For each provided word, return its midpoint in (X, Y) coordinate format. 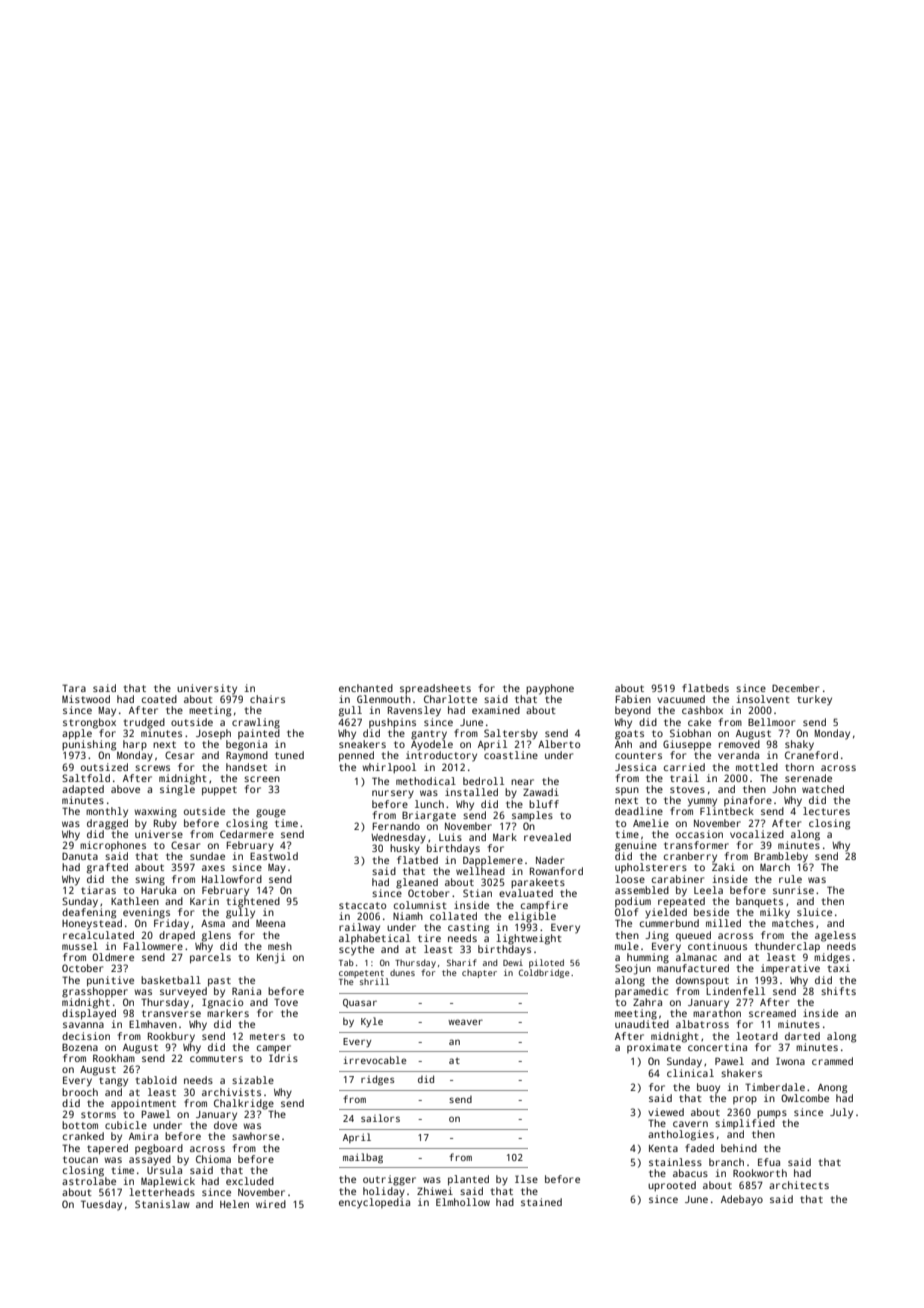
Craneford (811, 755)
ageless (835, 936)
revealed (547, 837)
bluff (544, 804)
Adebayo (742, 1200)
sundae (207, 856)
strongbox (89, 723)
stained (541, 1202)
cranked (83, 1136)
